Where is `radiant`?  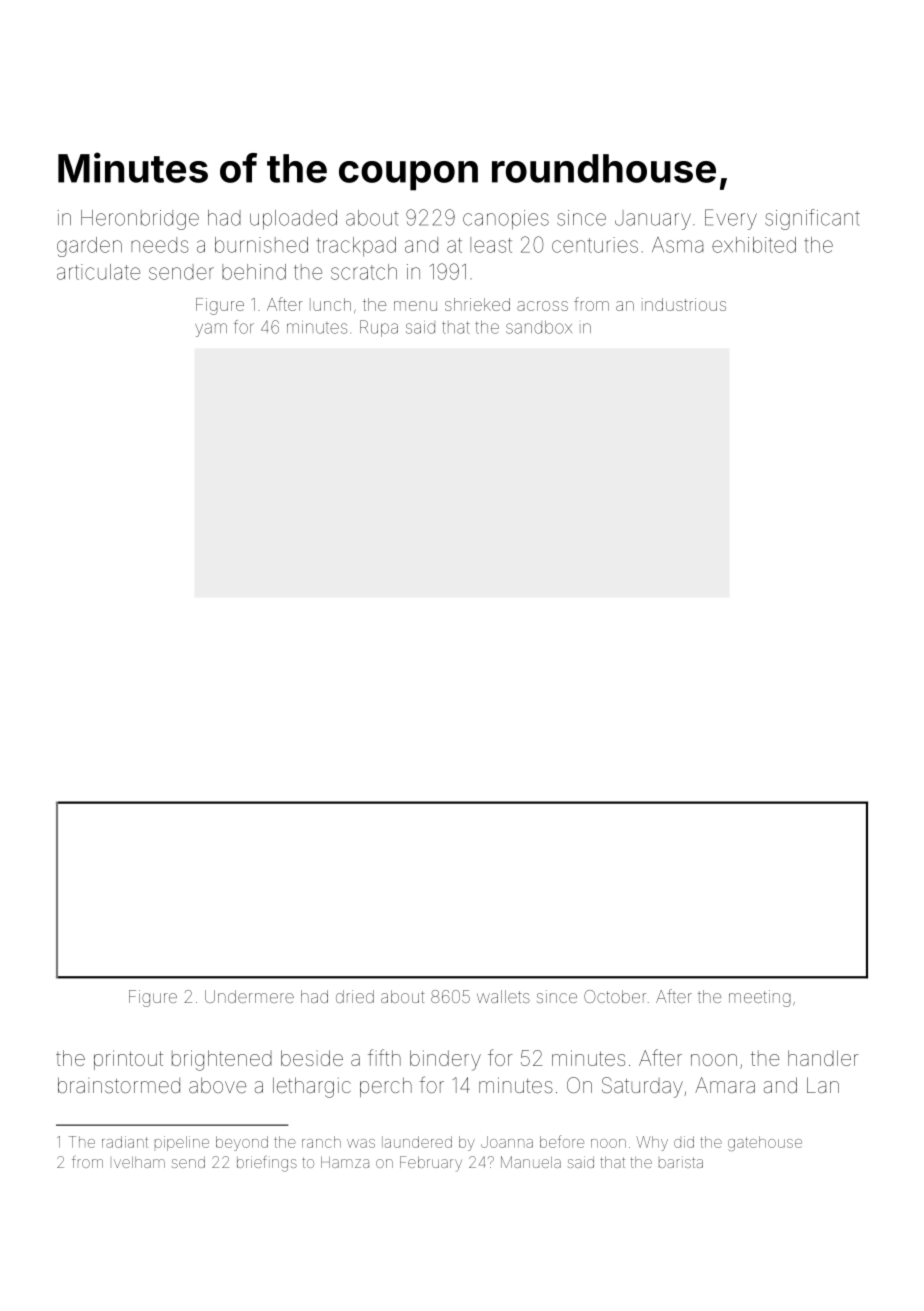
radiant is located at coordinates (125, 1142).
